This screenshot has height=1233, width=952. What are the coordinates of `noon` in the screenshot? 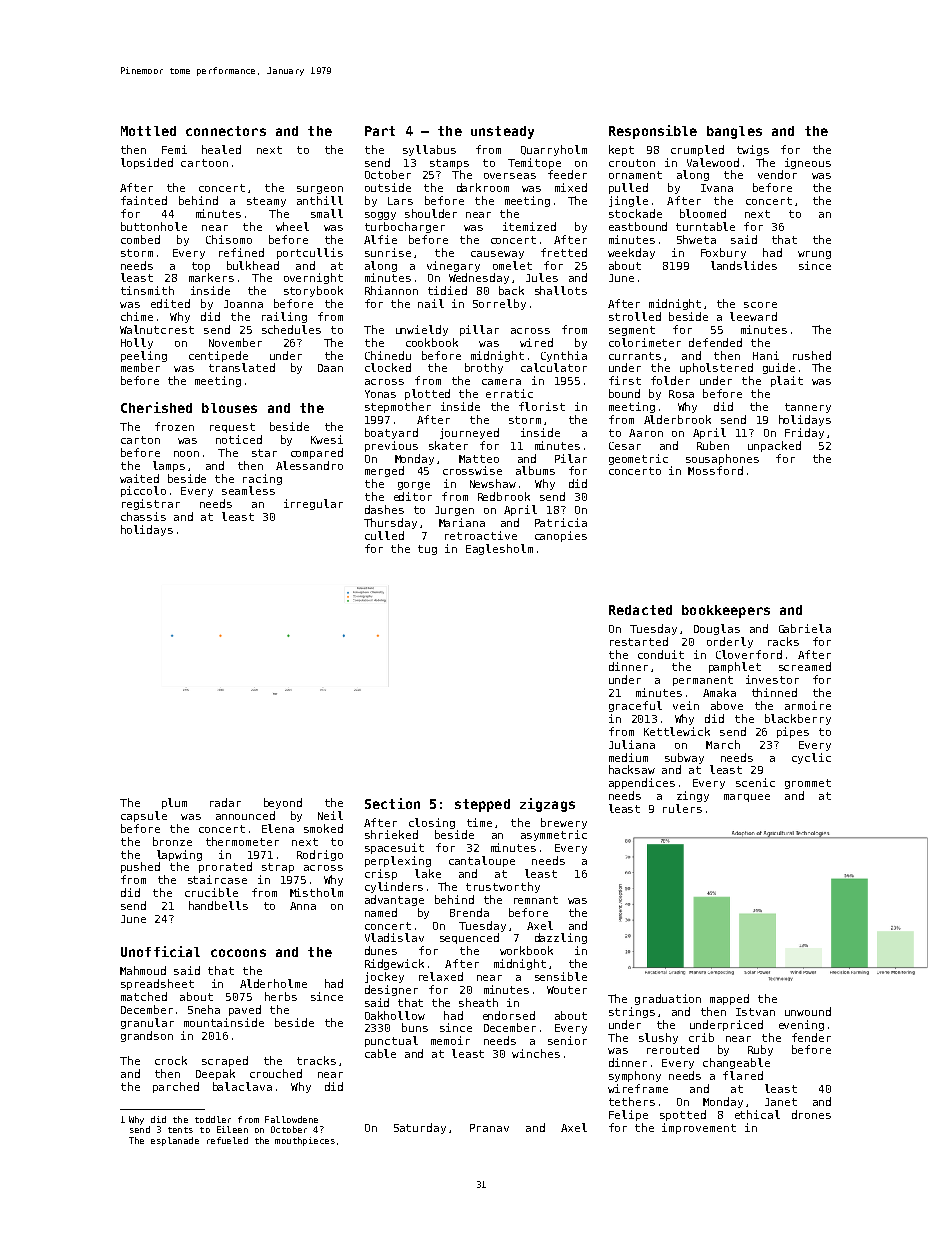 It's located at (186, 454).
